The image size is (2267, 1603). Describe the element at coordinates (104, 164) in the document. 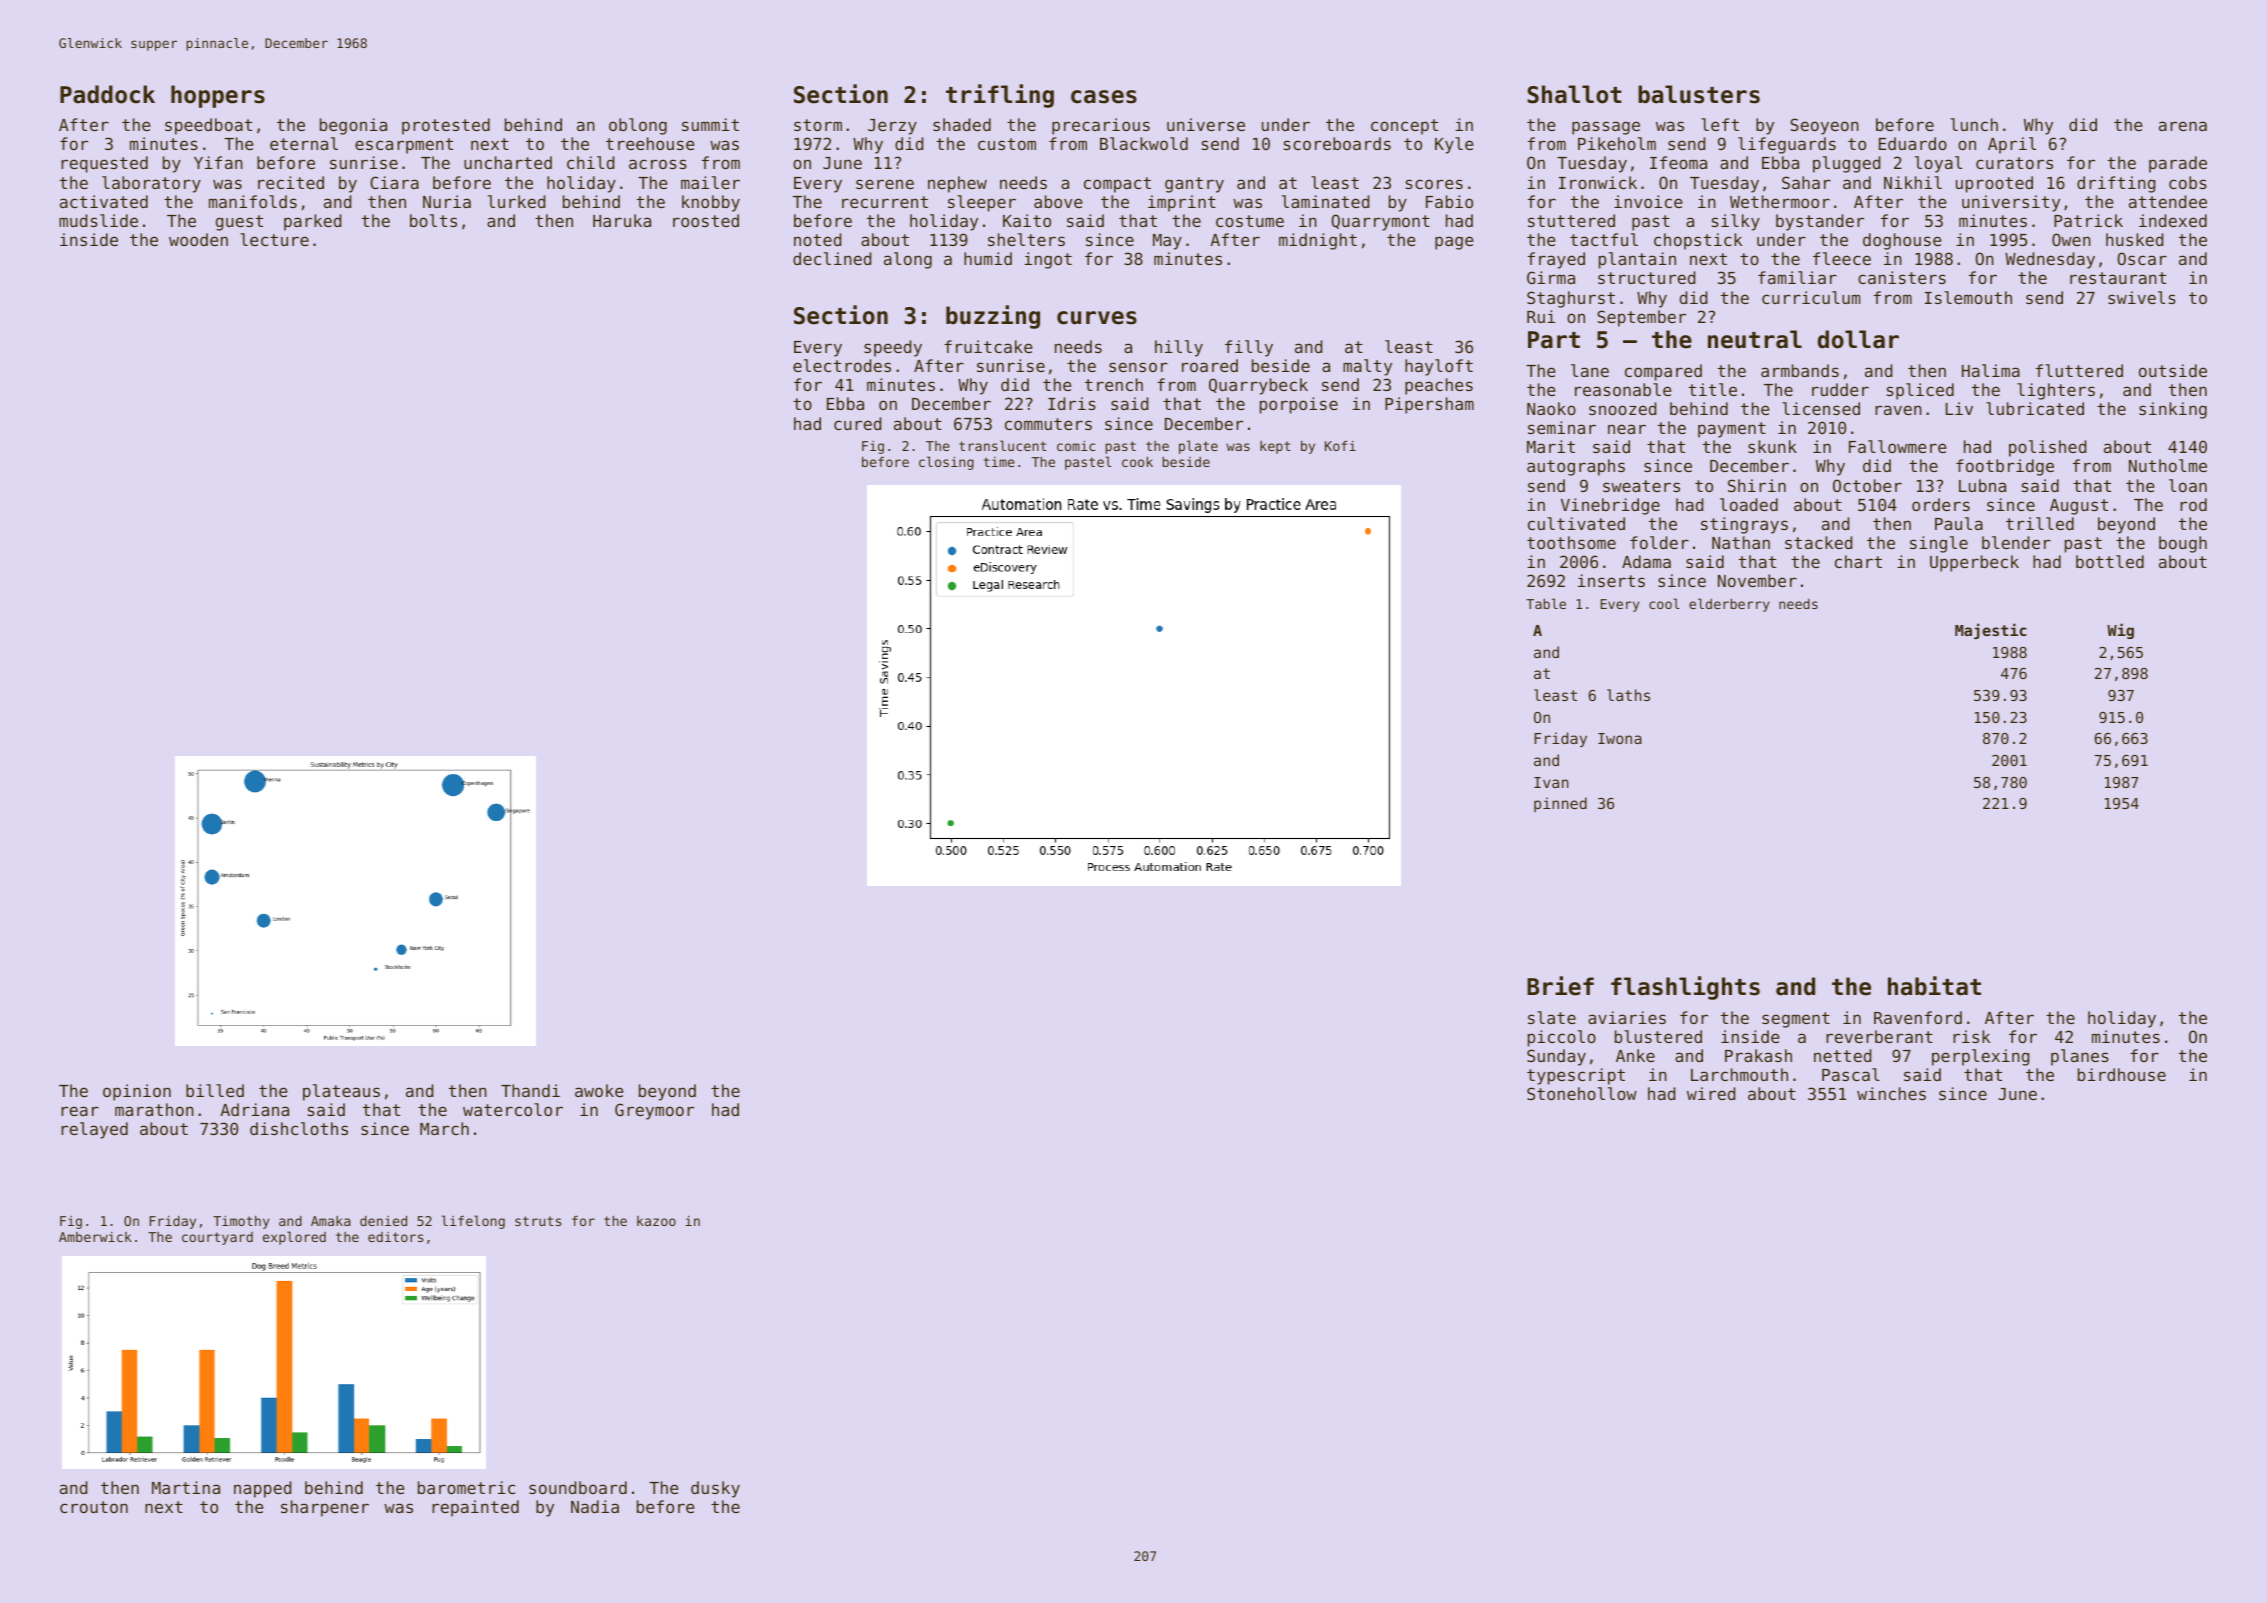

I see `requested` at that location.
